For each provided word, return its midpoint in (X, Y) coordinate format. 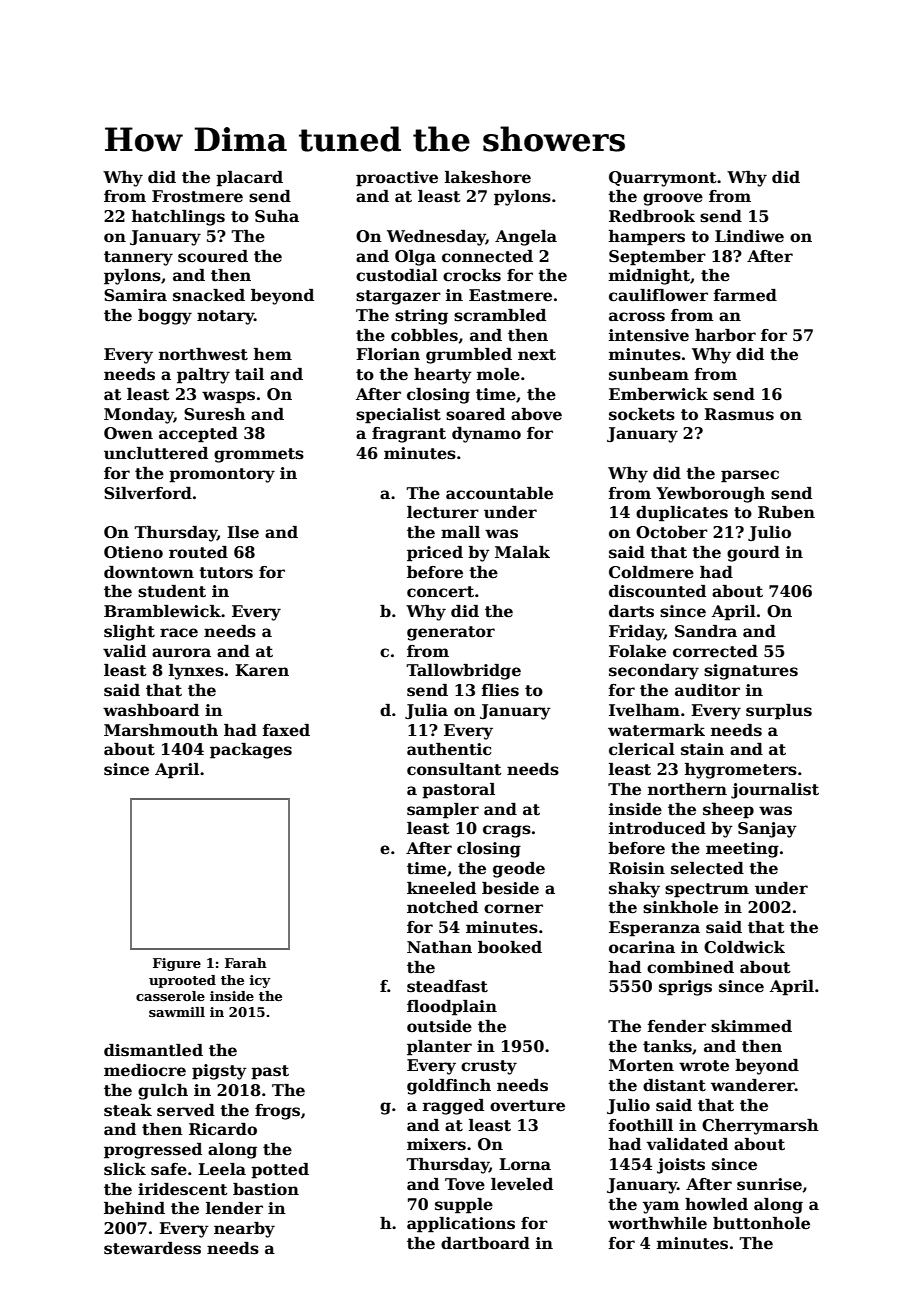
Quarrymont (663, 179)
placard (249, 179)
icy (260, 981)
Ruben (786, 512)
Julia (426, 711)
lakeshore (488, 177)
